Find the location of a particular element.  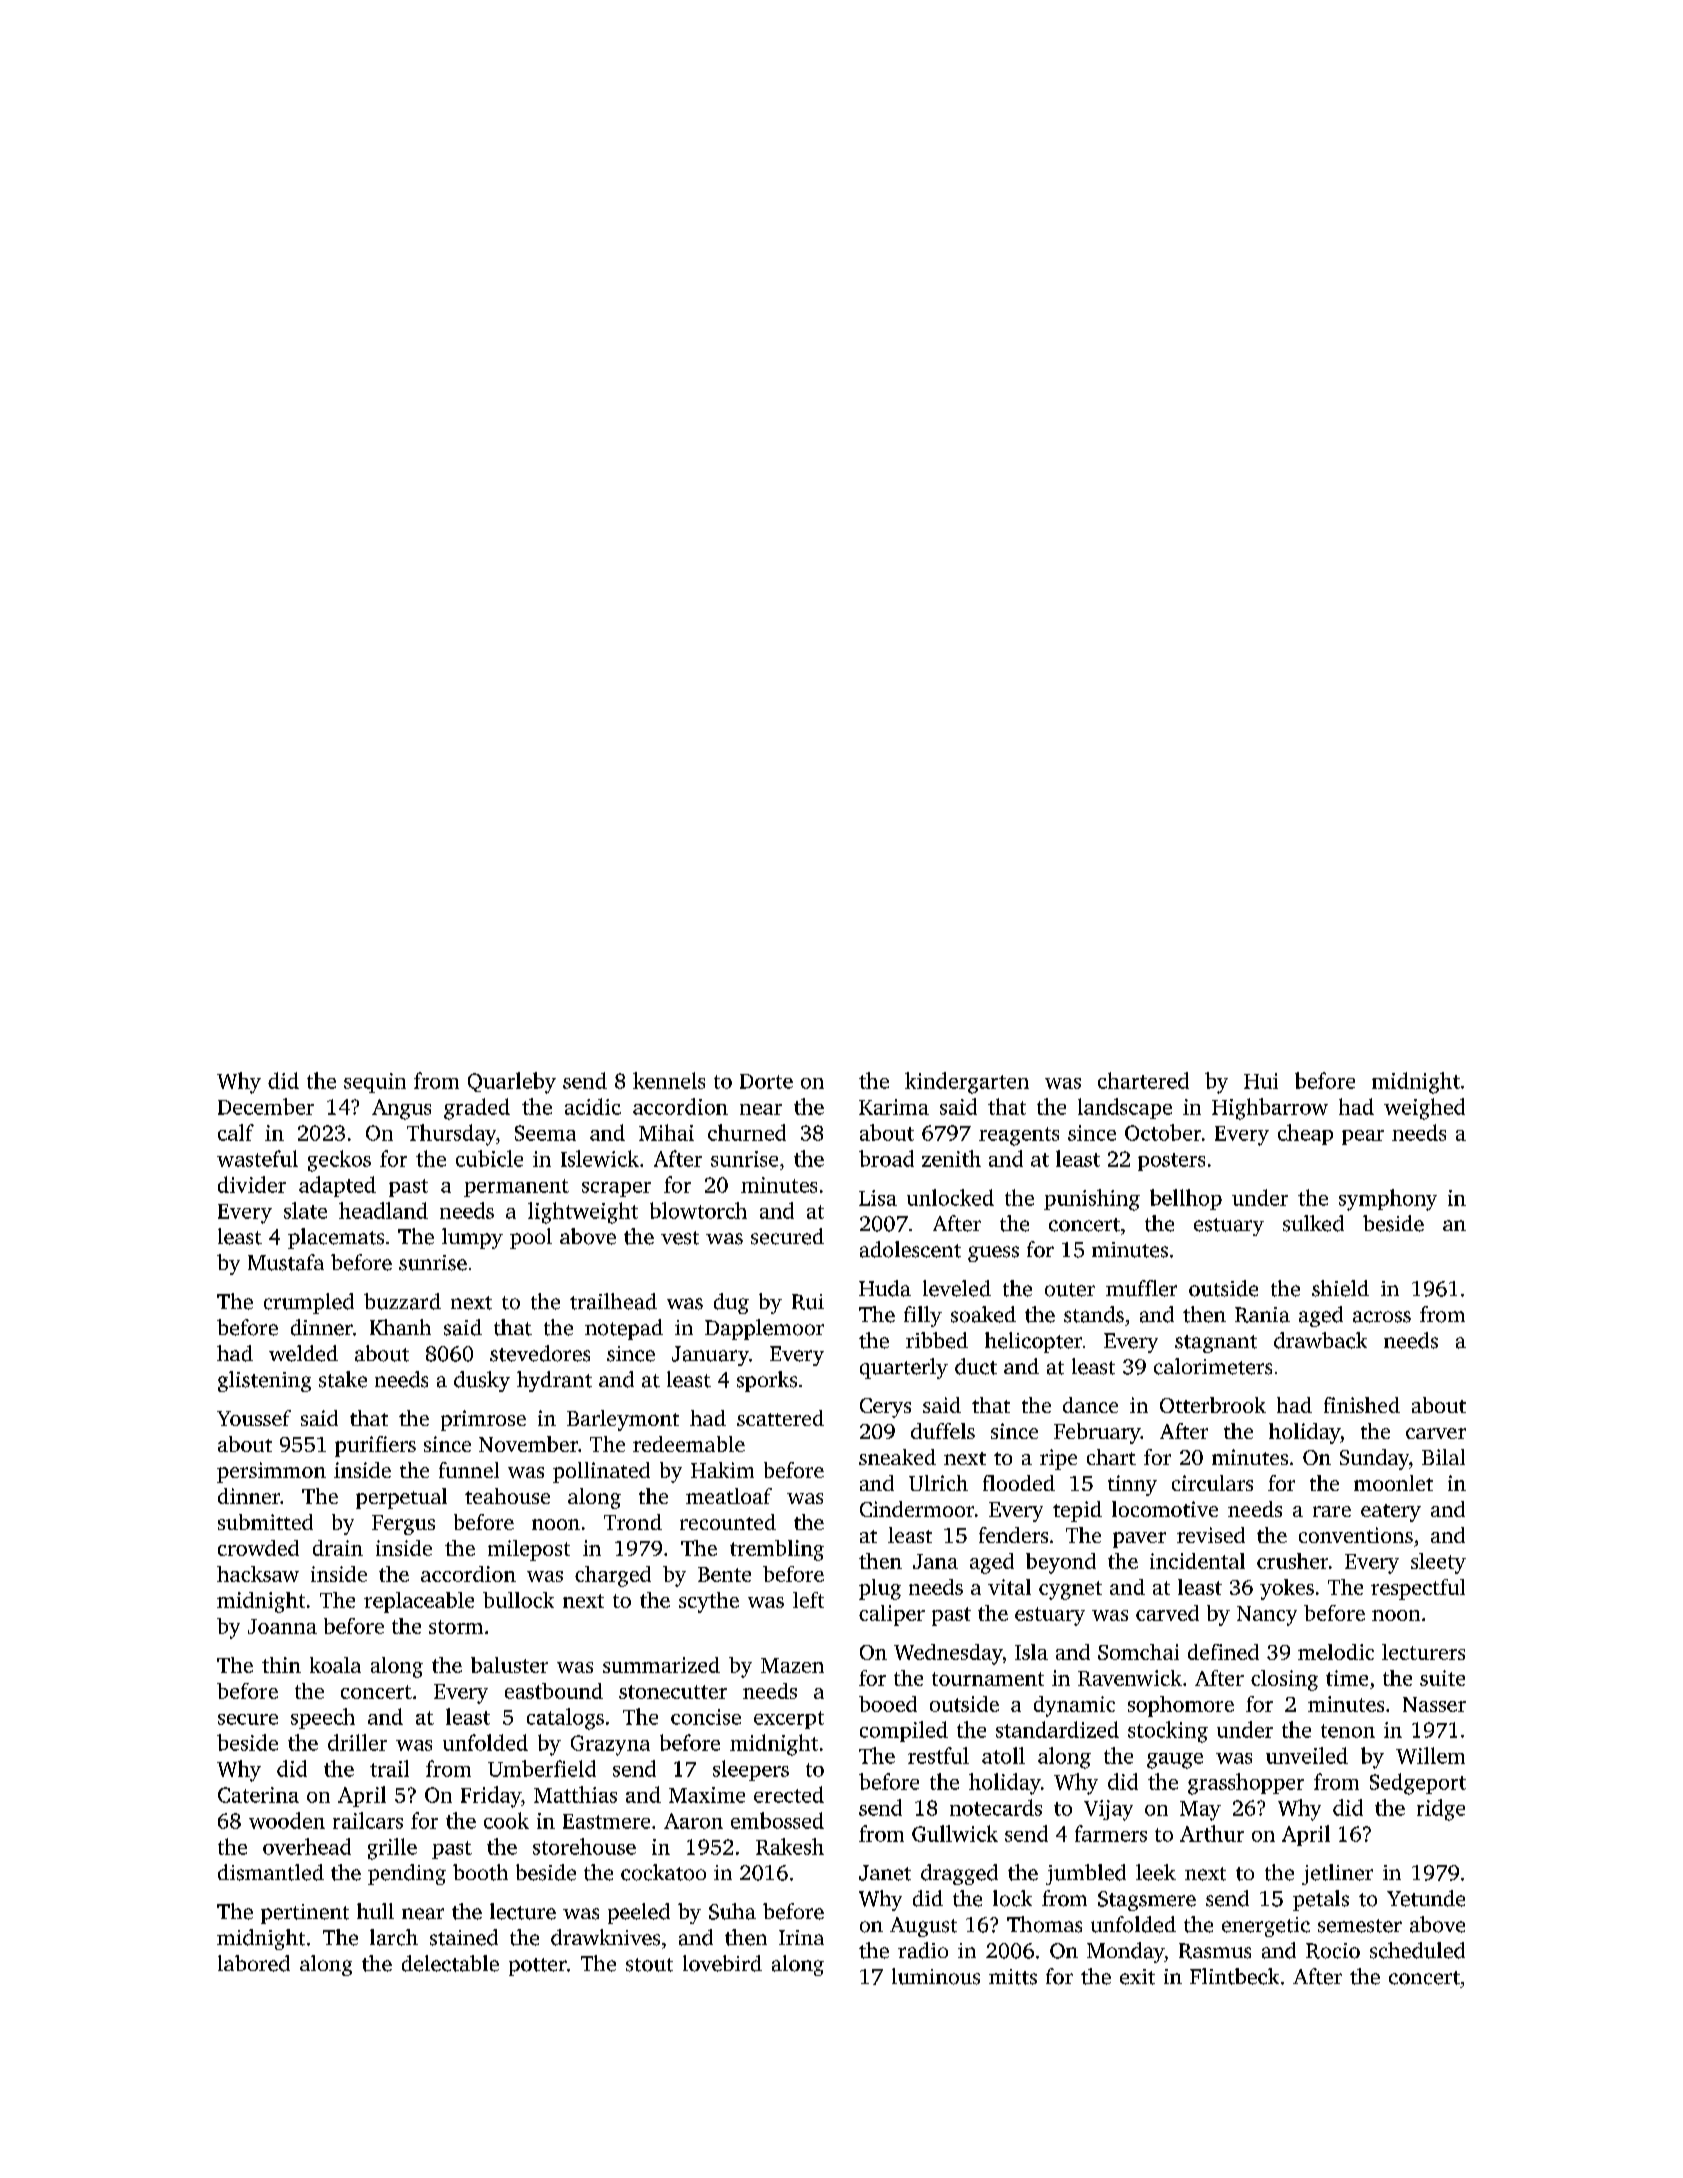

carver is located at coordinates (1436, 1433).
